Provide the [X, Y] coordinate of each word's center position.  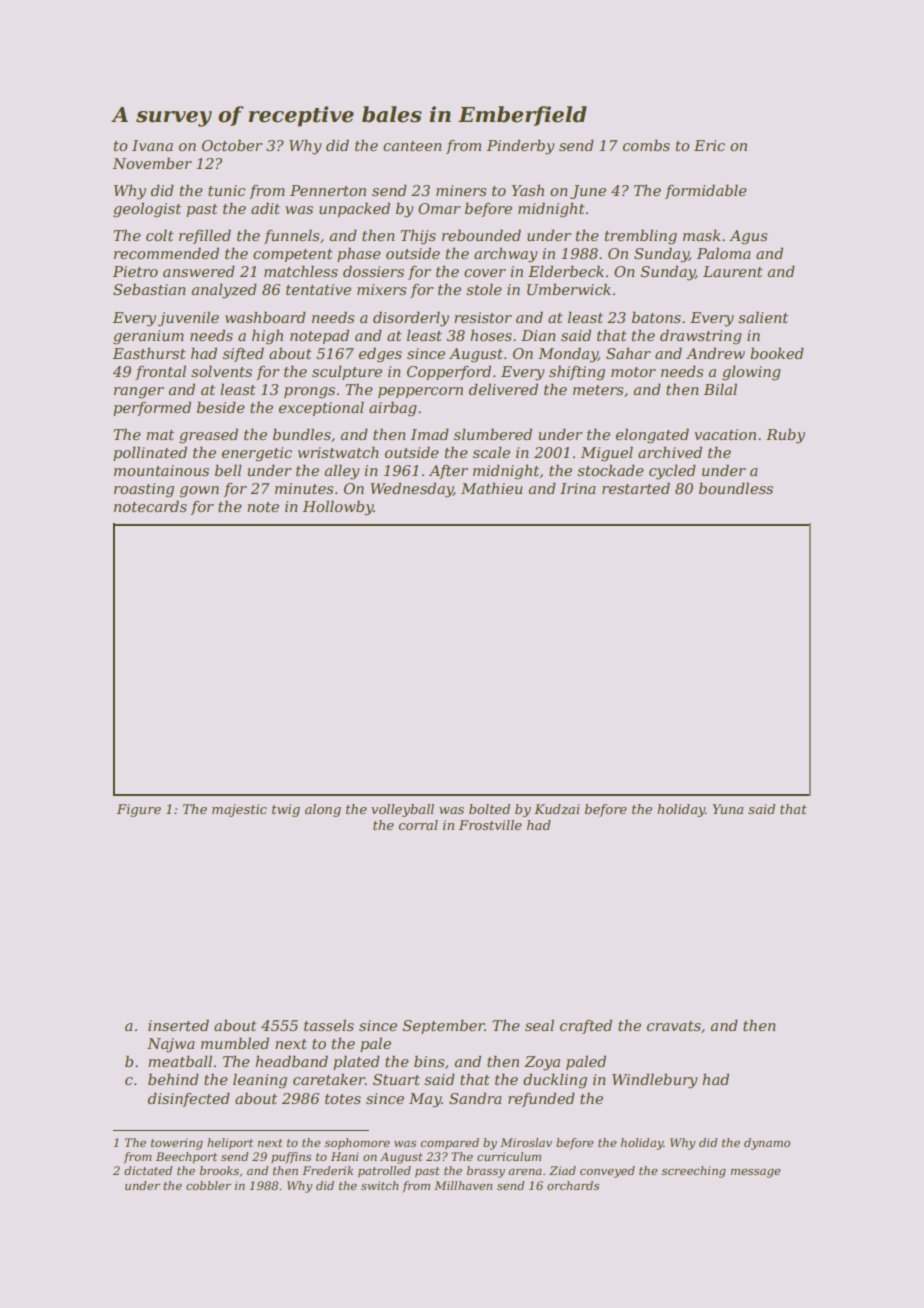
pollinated [150, 453]
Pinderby [521, 147]
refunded [541, 1099]
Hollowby [338, 508]
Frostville [490, 825]
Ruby [785, 436]
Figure [139, 810]
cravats [674, 1026]
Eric [709, 145]
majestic [239, 810]
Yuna [728, 809]
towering [177, 1144]
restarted [636, 488]
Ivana [152, 145]
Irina [578, 488]
